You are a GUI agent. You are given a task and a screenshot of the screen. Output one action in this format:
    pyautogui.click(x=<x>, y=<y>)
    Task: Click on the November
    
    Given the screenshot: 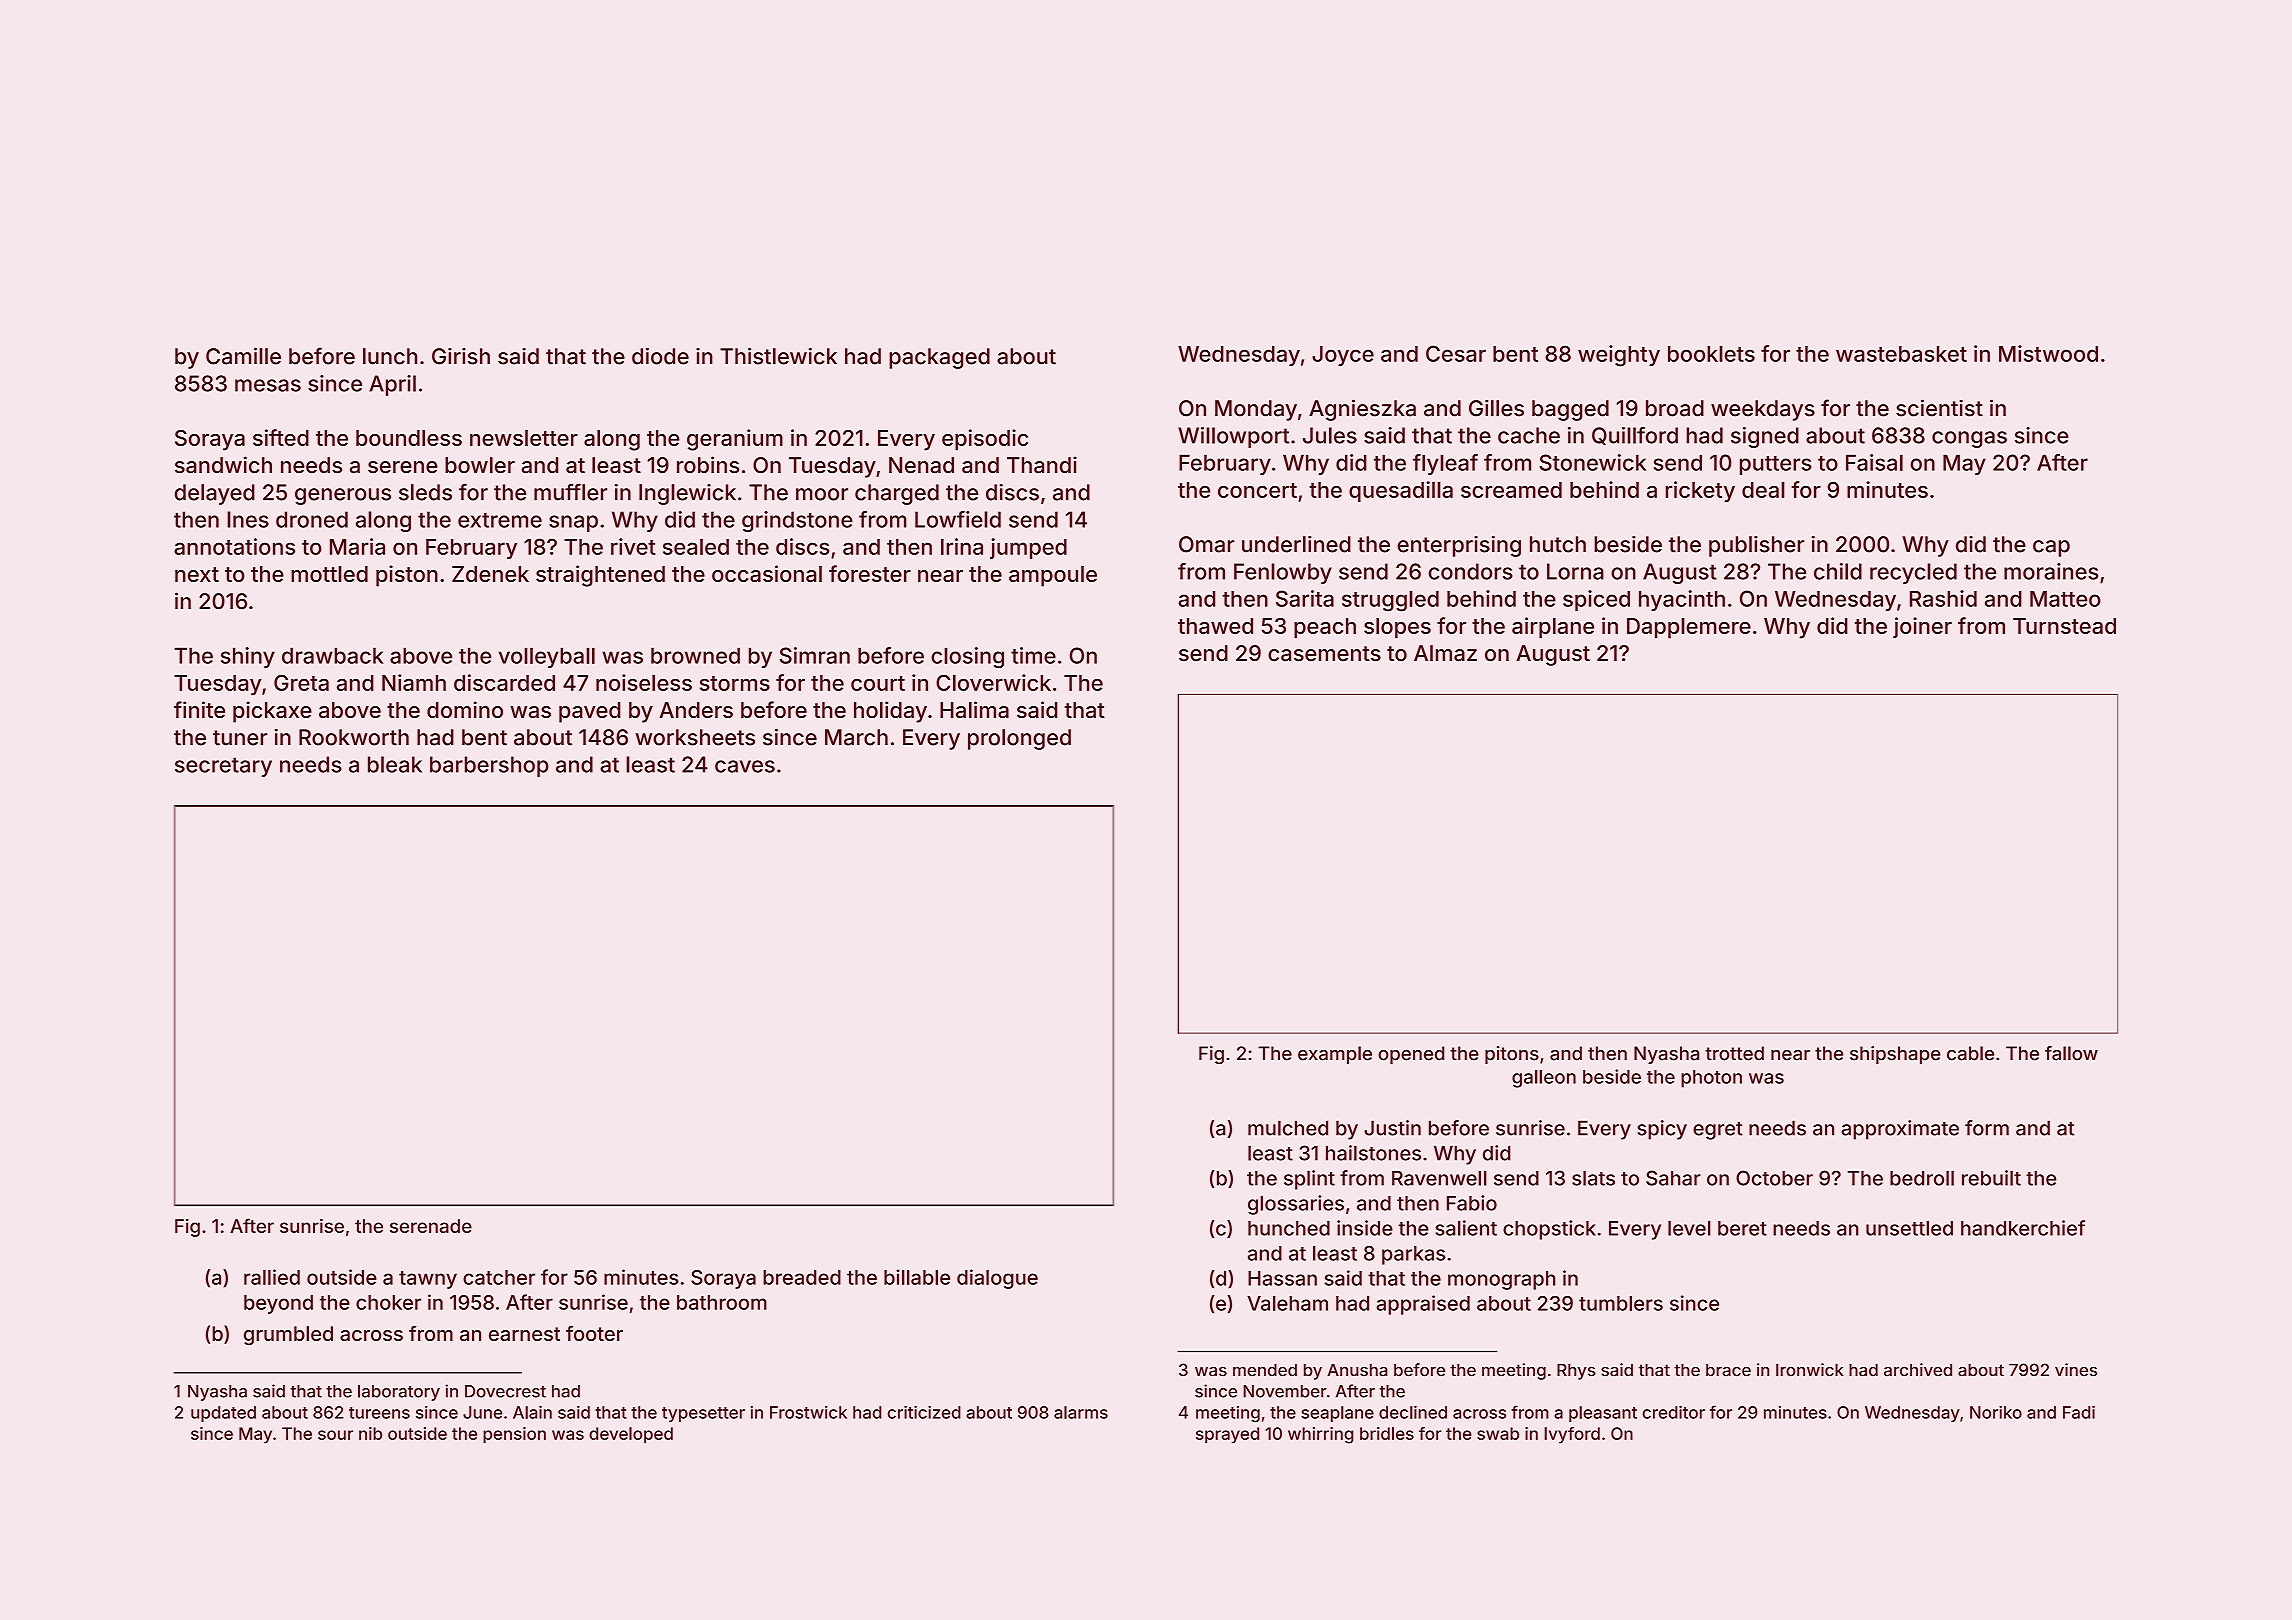 What is the action you would take?
    pyautogui.click(x=1285, y=1391)
